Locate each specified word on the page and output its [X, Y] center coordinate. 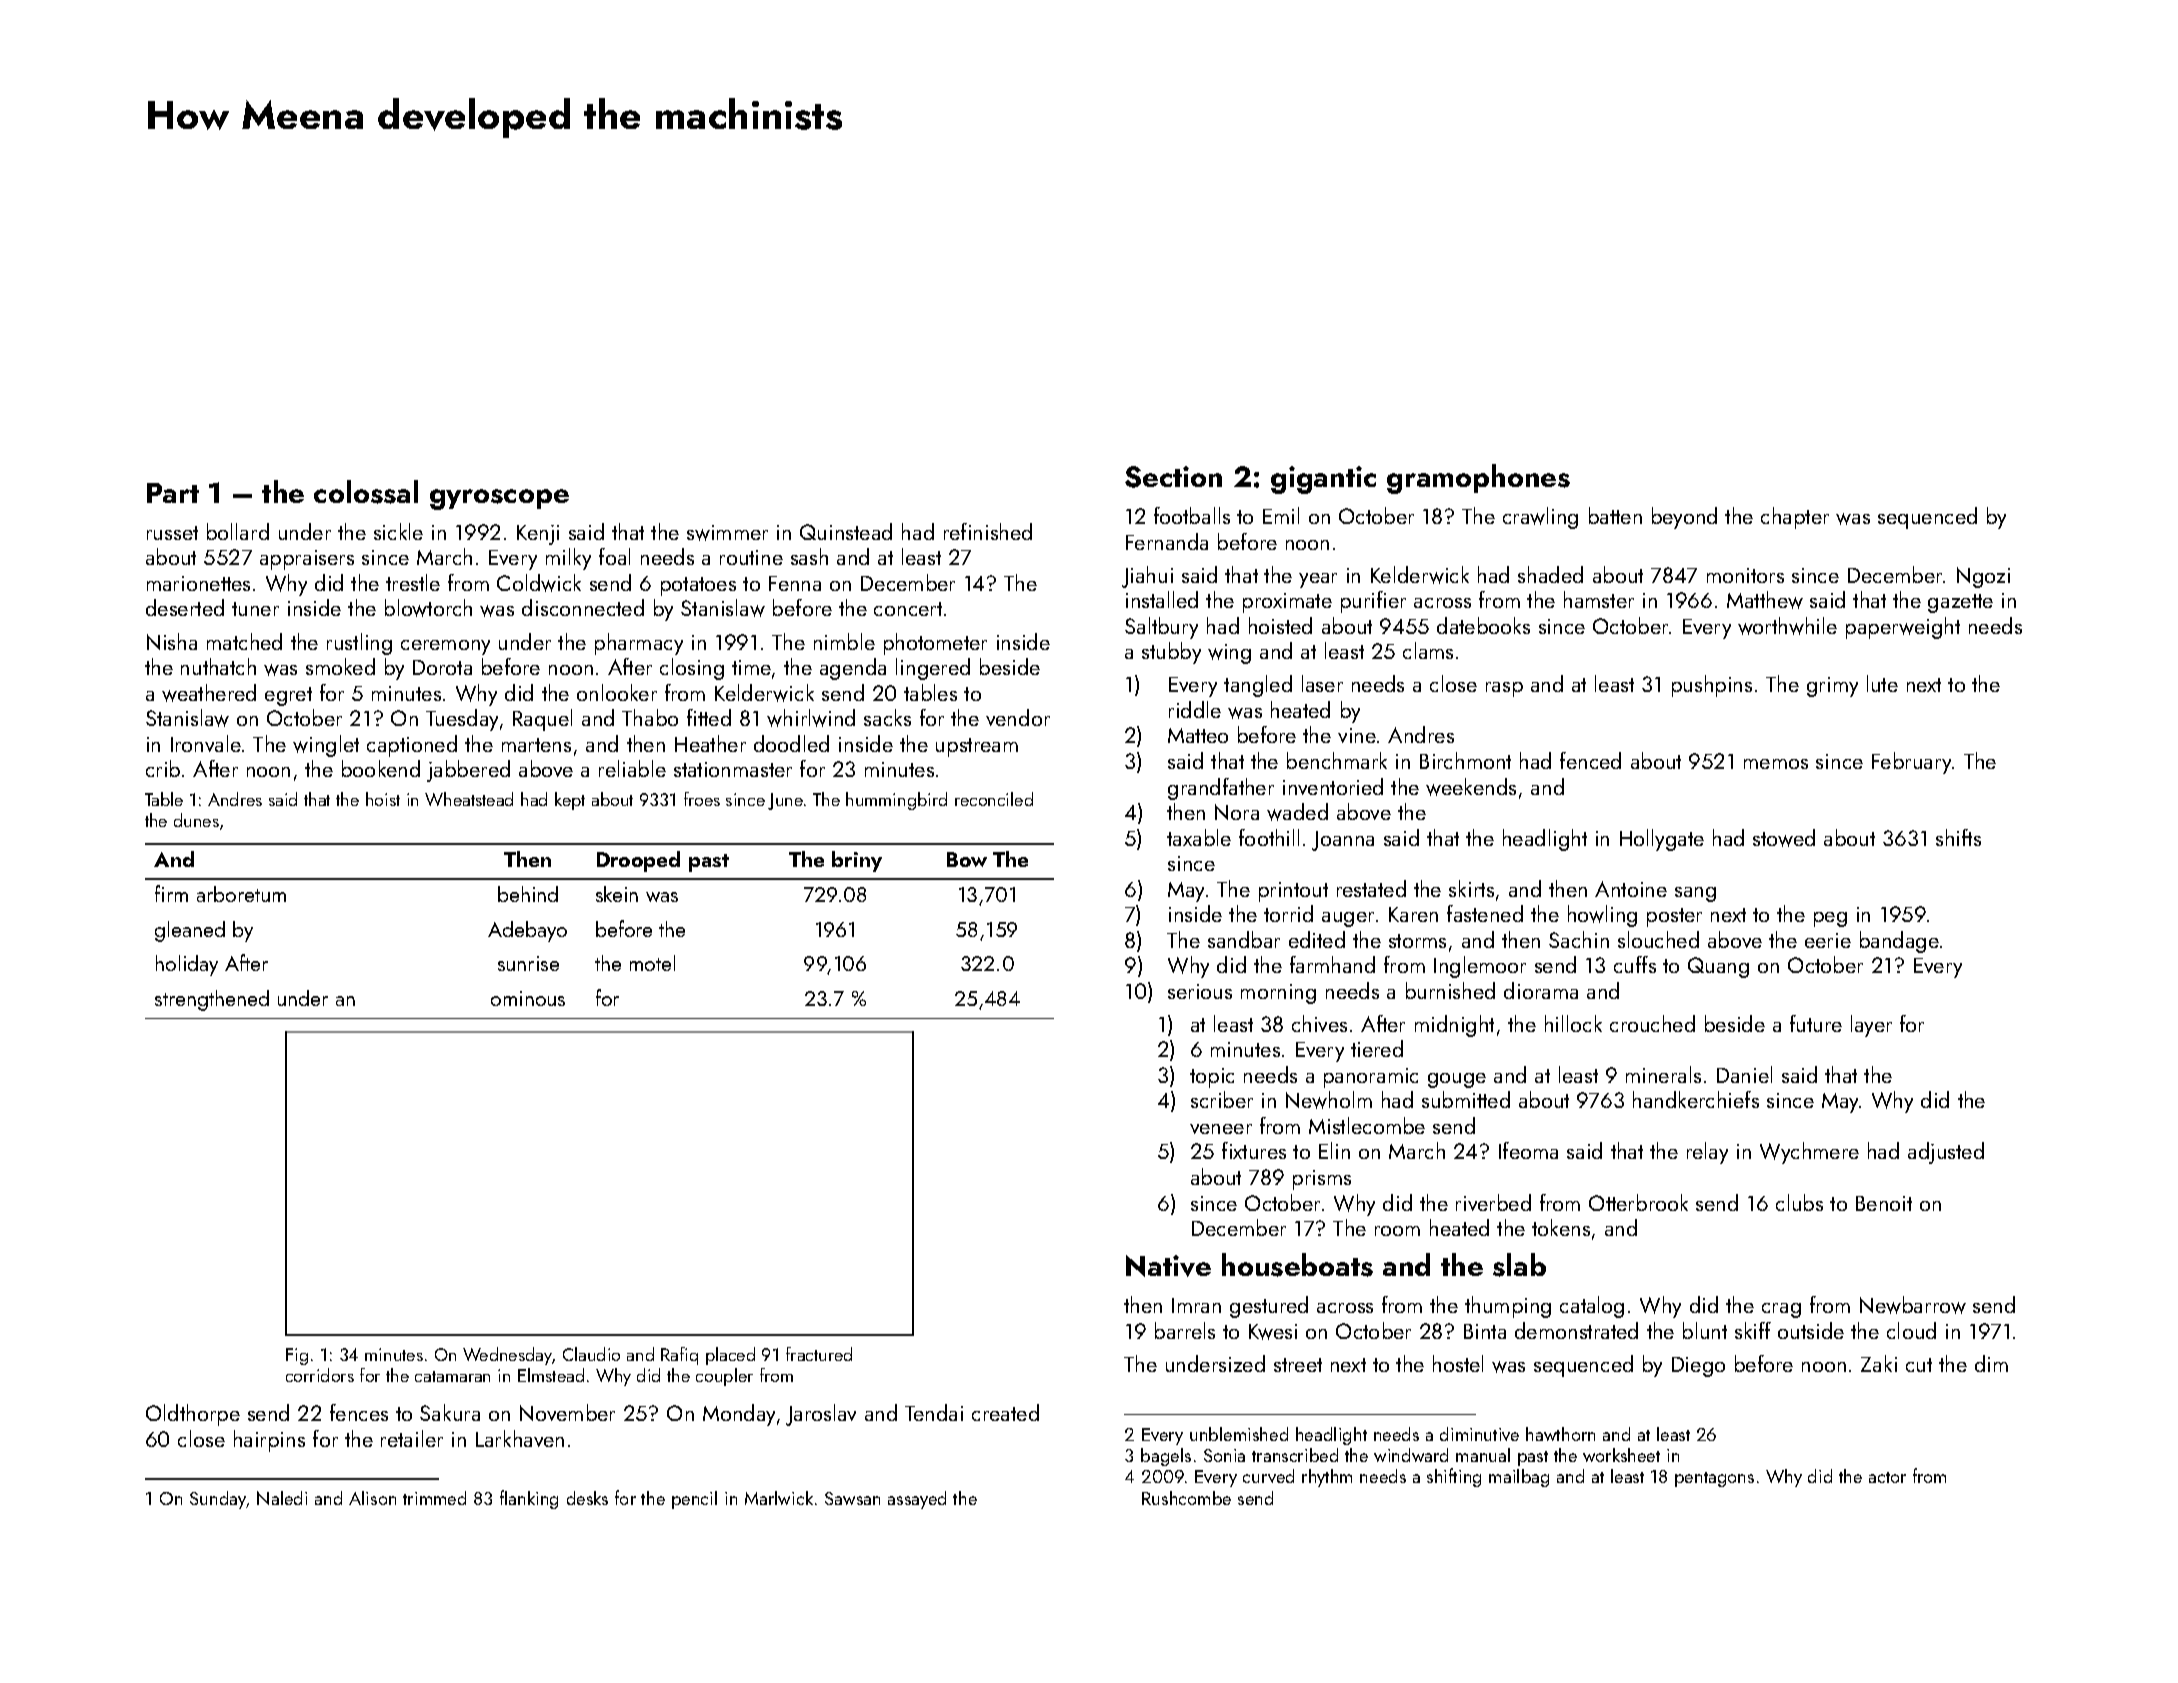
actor [1887, 1477]
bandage [1899, 942]
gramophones [1478, 479]
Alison [372, 1498]
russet [172, 533]
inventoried [1333, 786]
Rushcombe [1186, 1498]
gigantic [1323, 480]
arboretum [241, 894]
